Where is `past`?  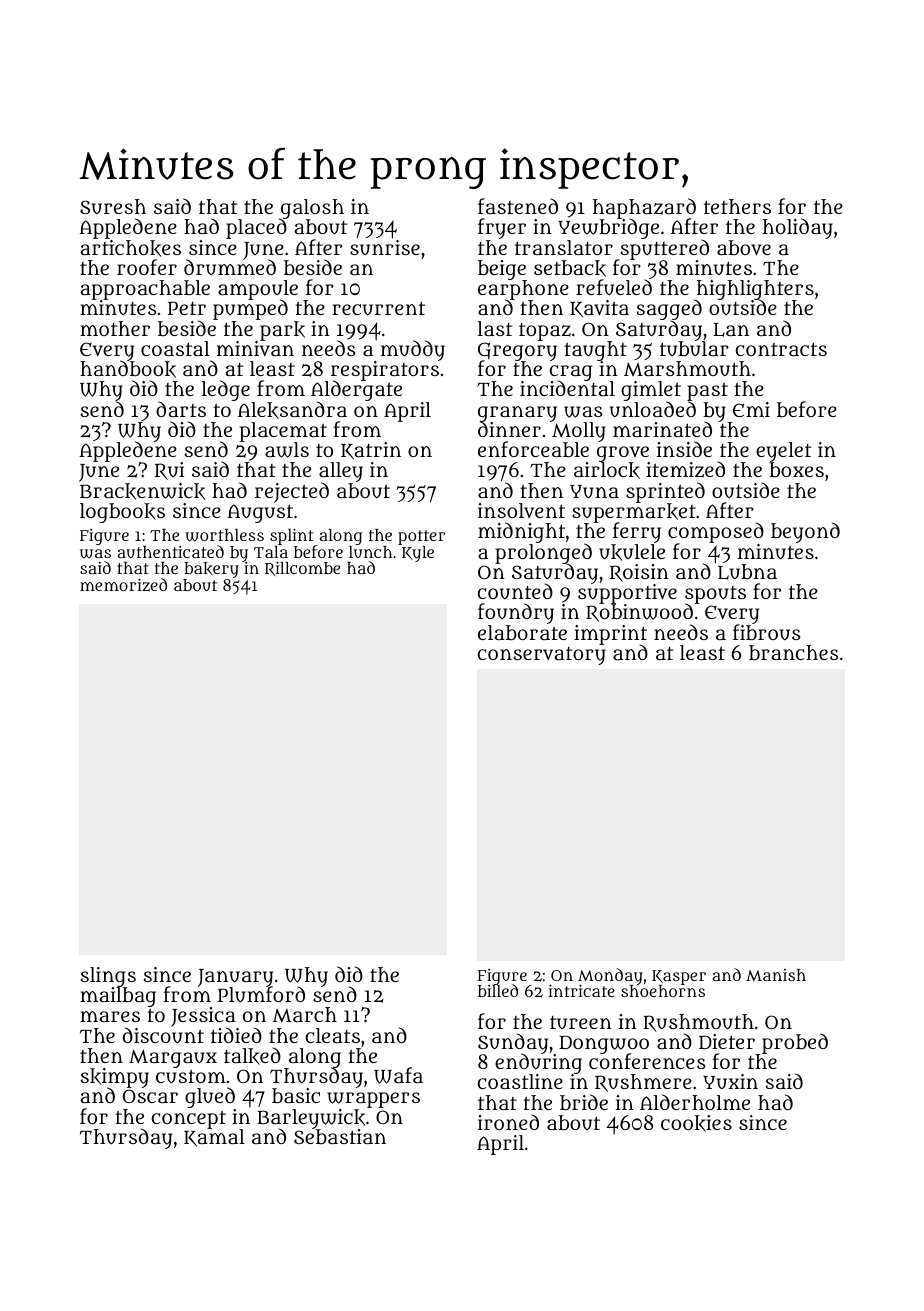
past is located at coordinates (707, 392).
